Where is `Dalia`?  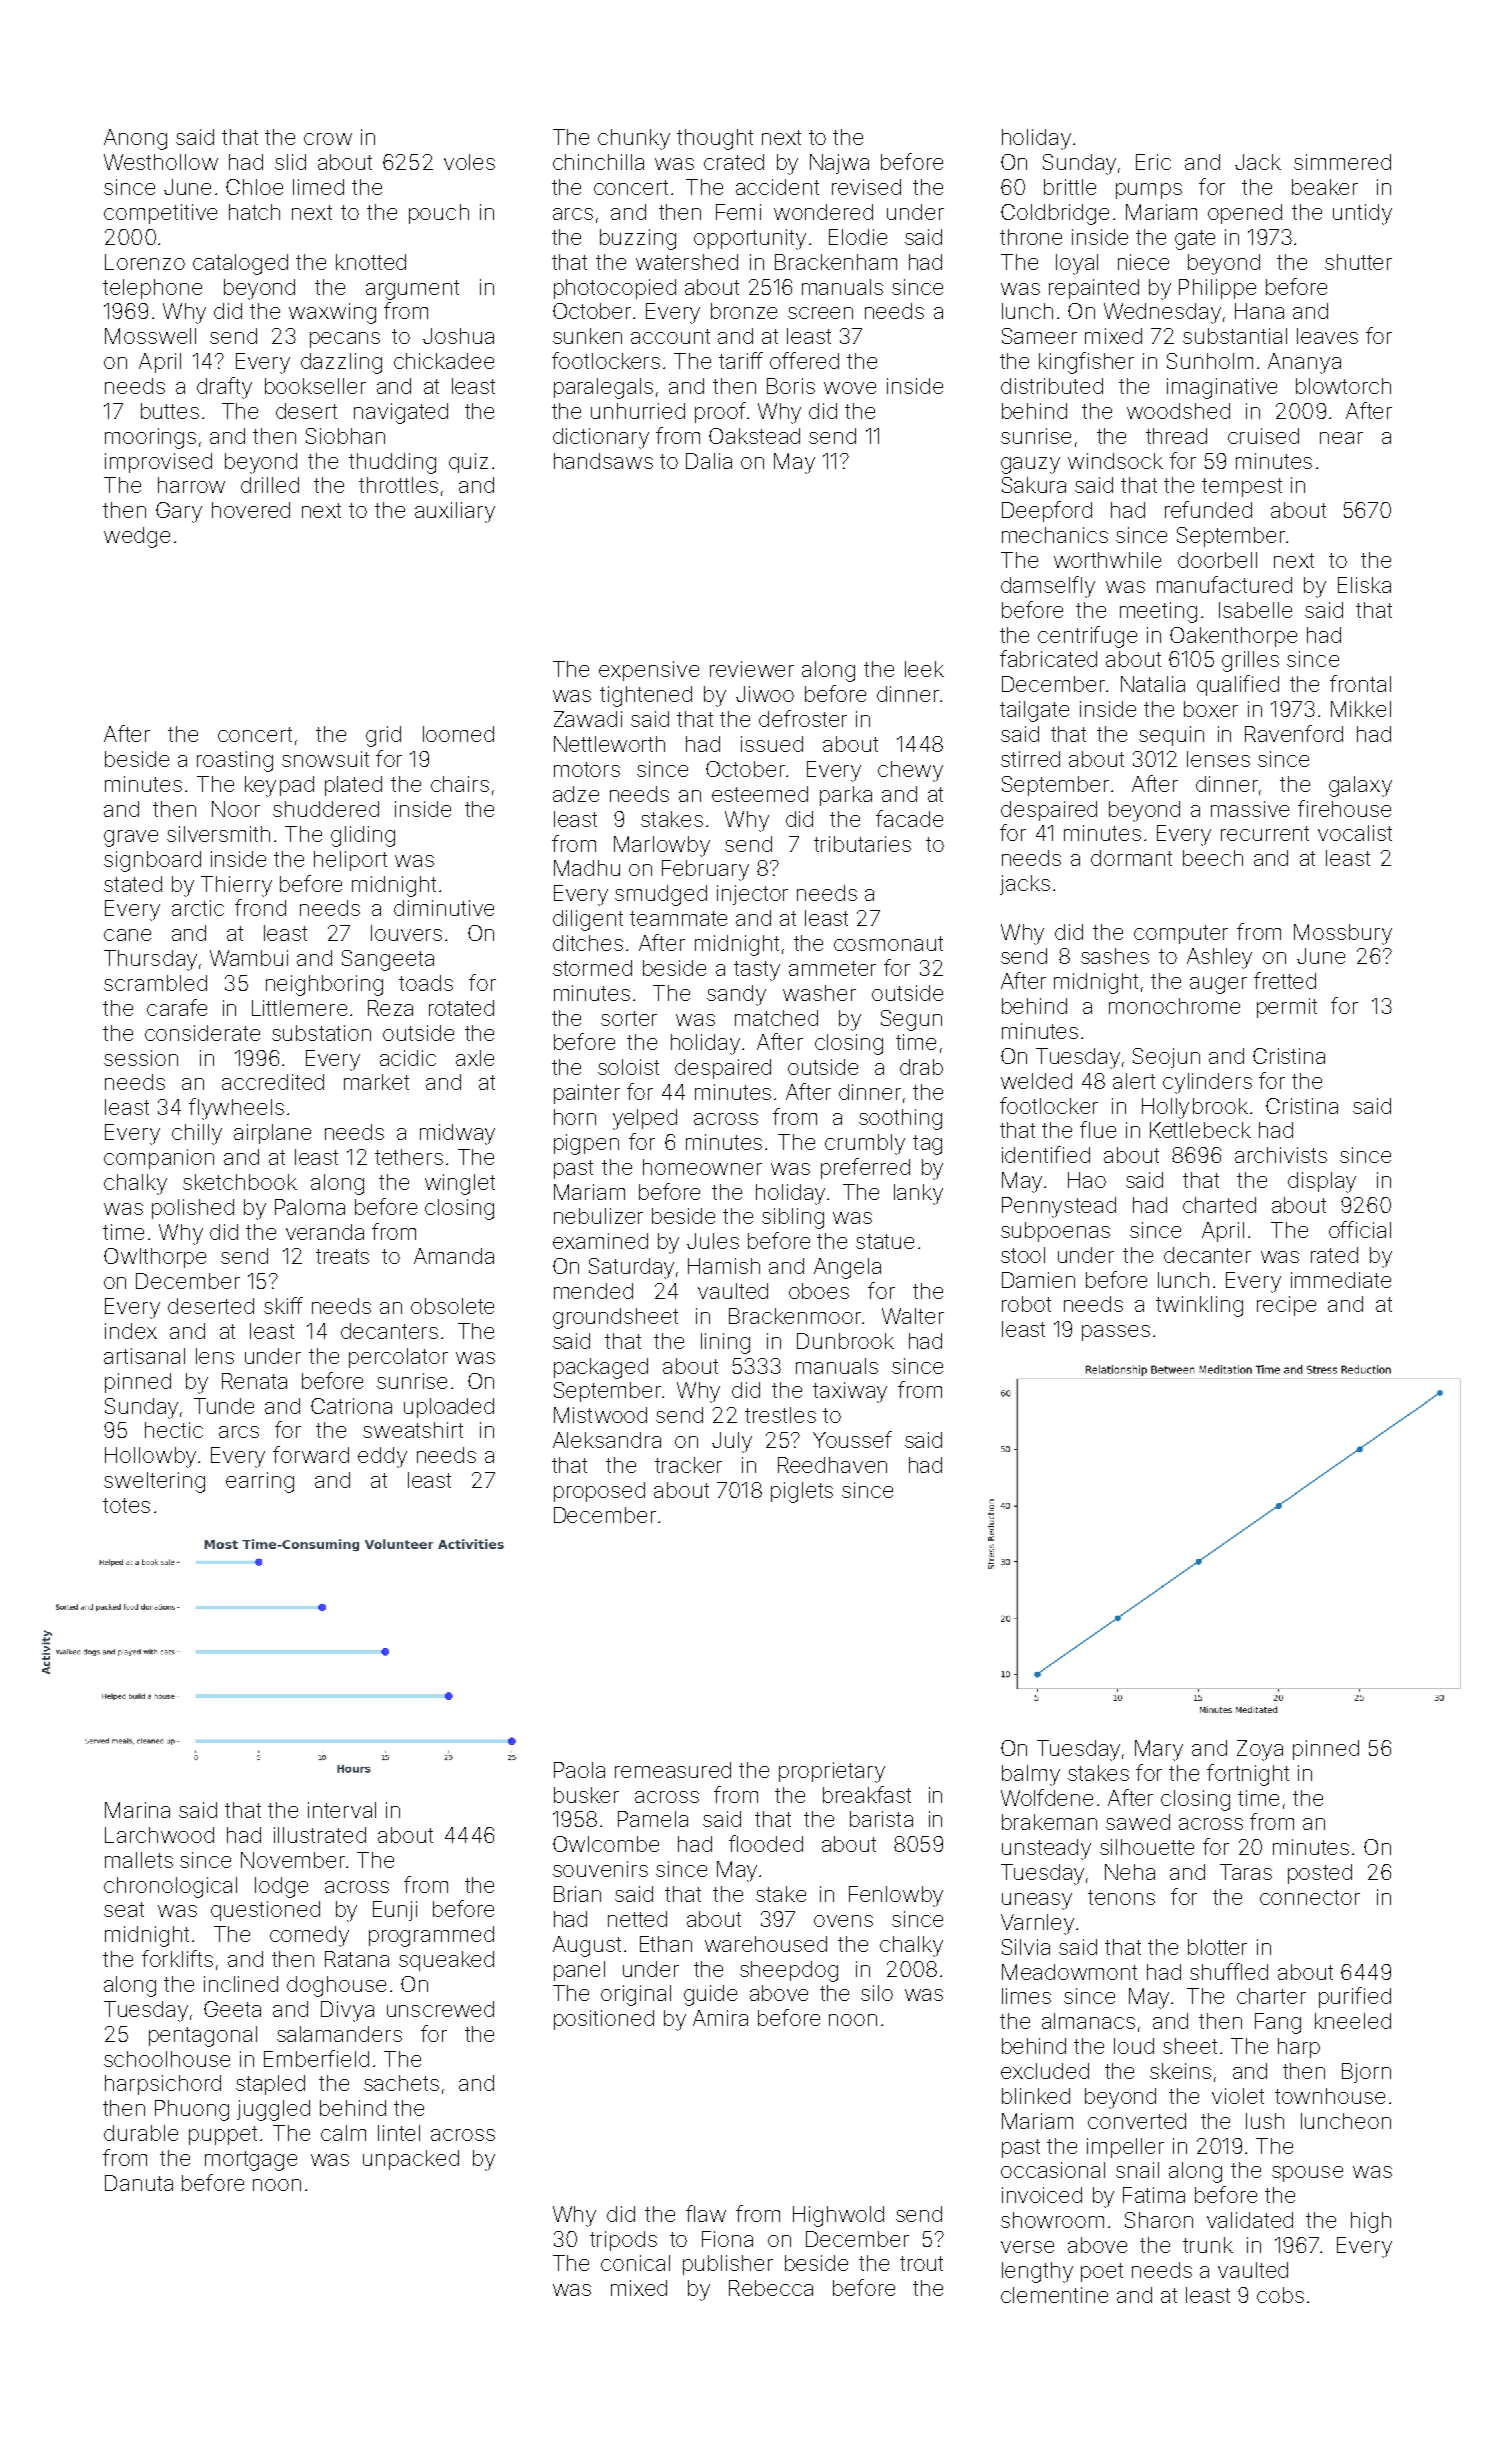 Dalia is located at coordinates (709, 461).
